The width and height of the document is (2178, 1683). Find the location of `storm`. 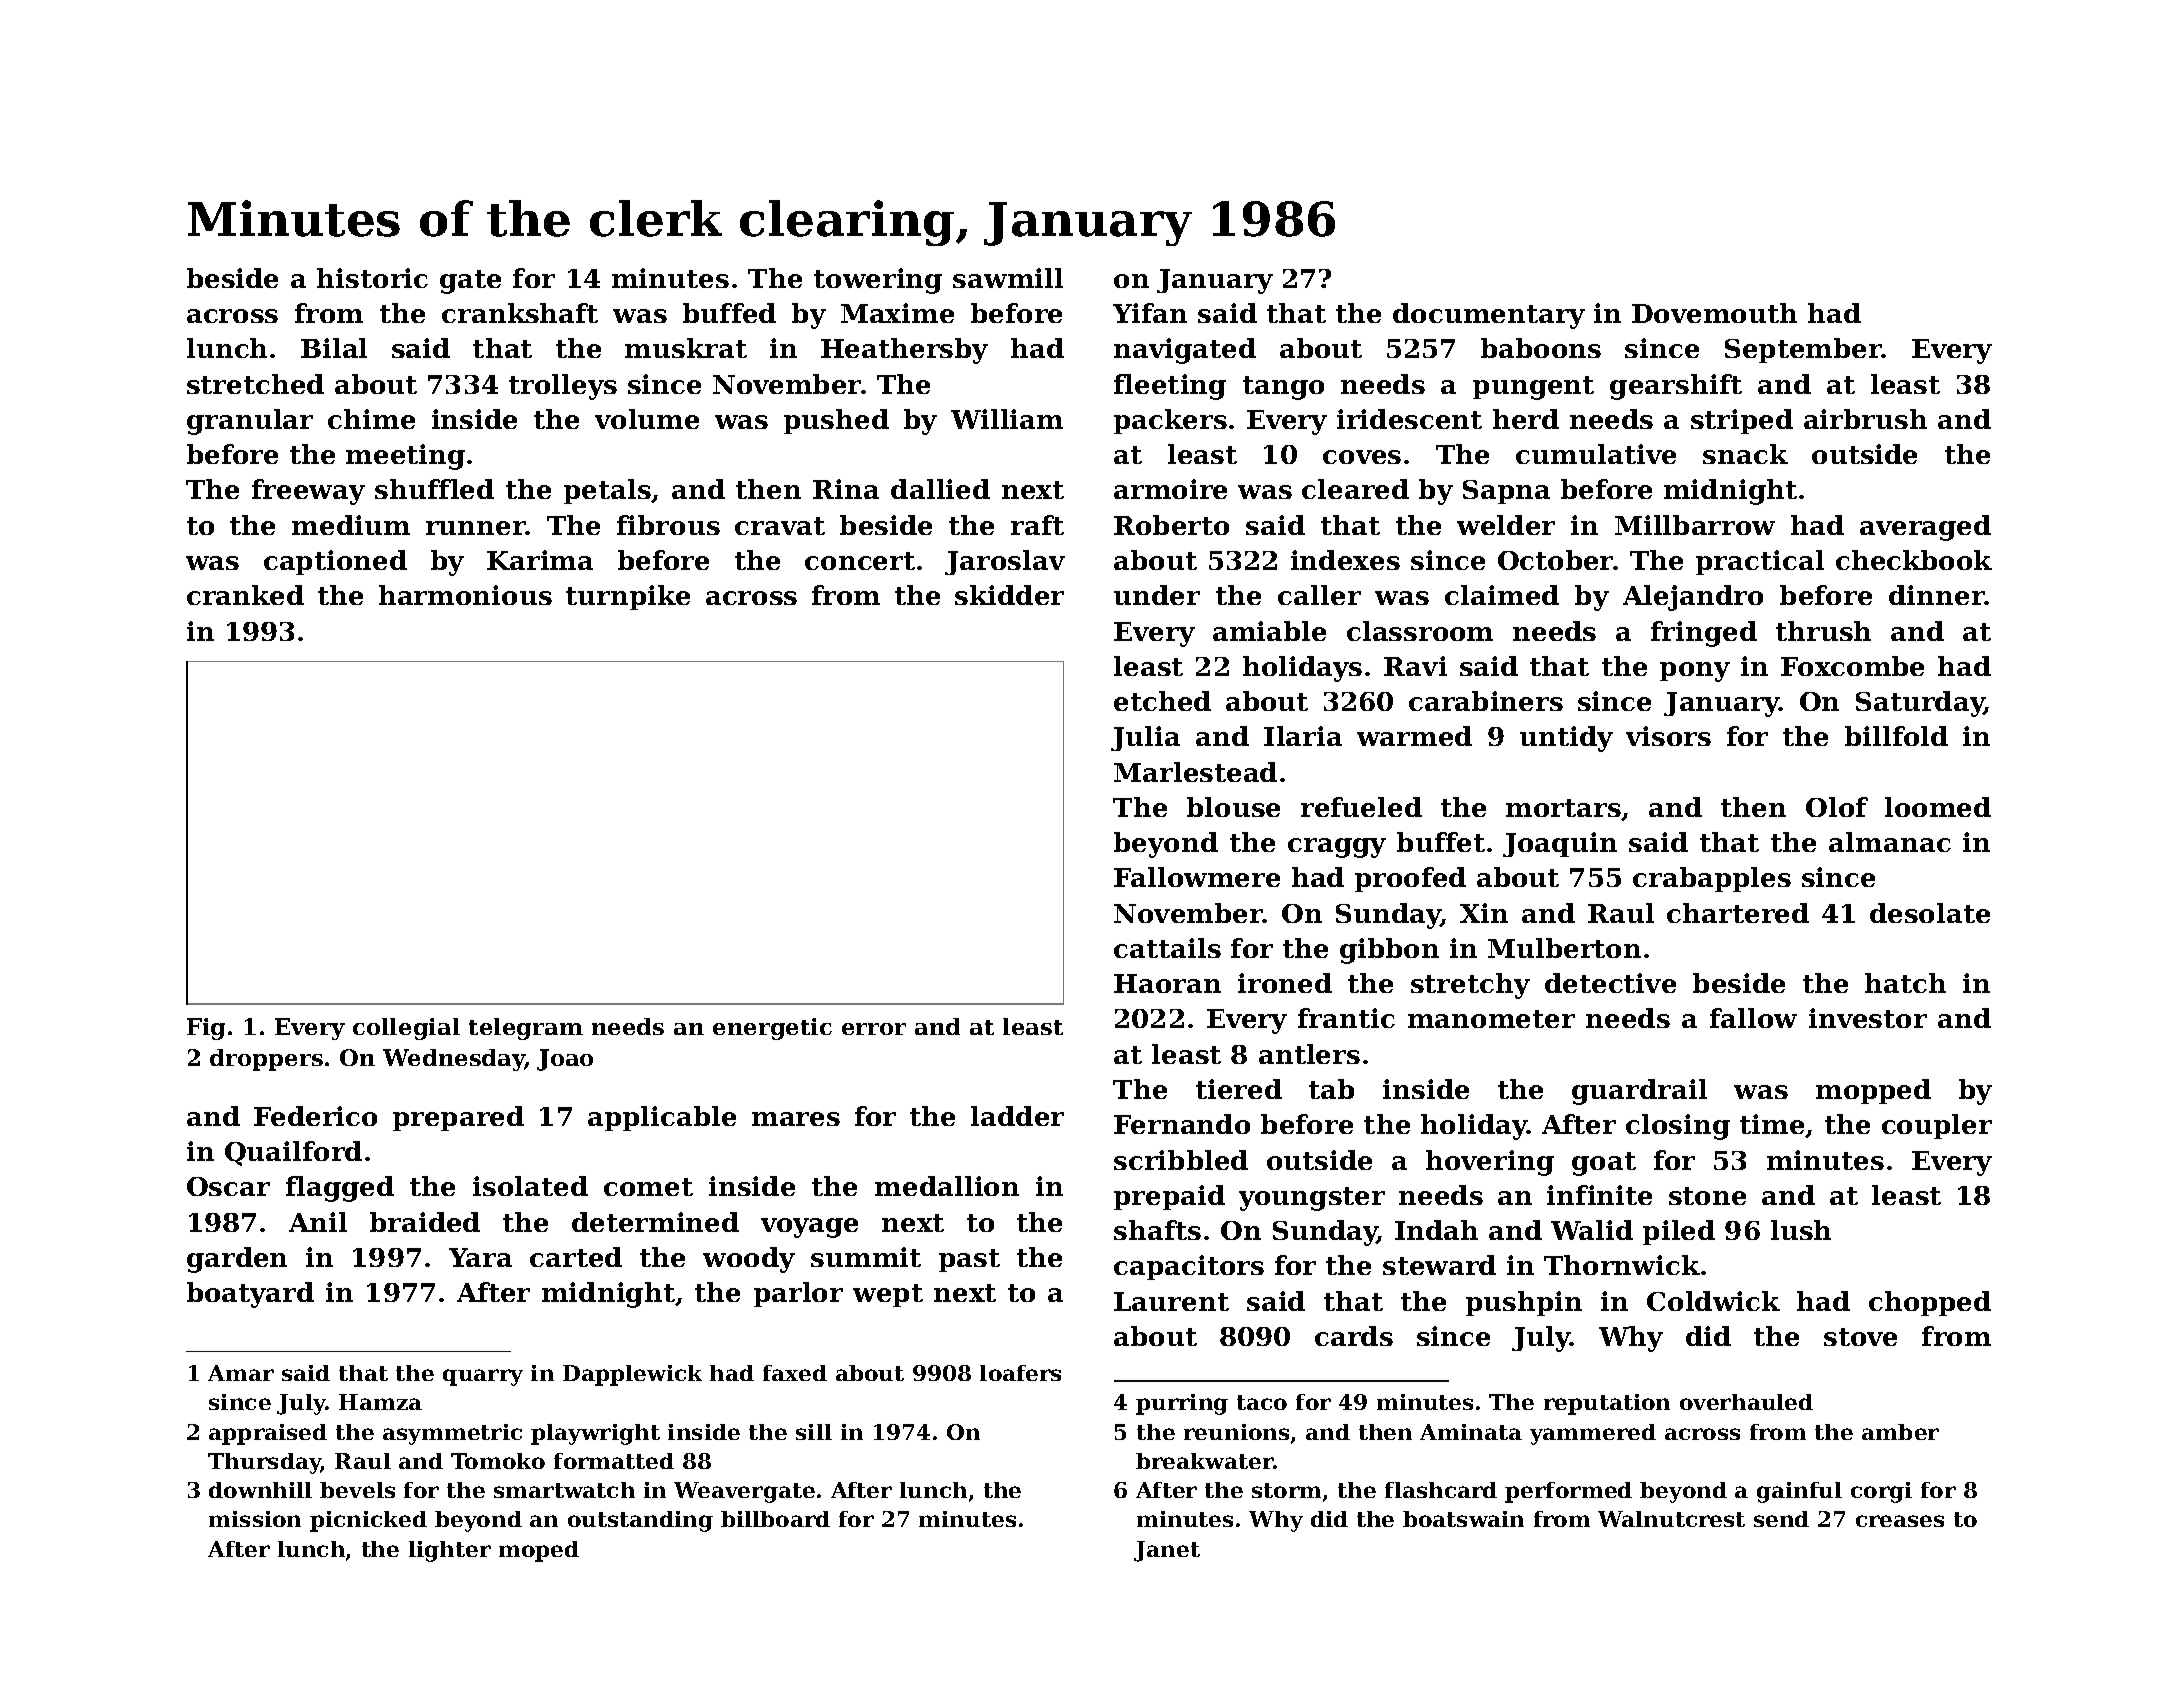

storm is located at coordinates (1286, 1490).
